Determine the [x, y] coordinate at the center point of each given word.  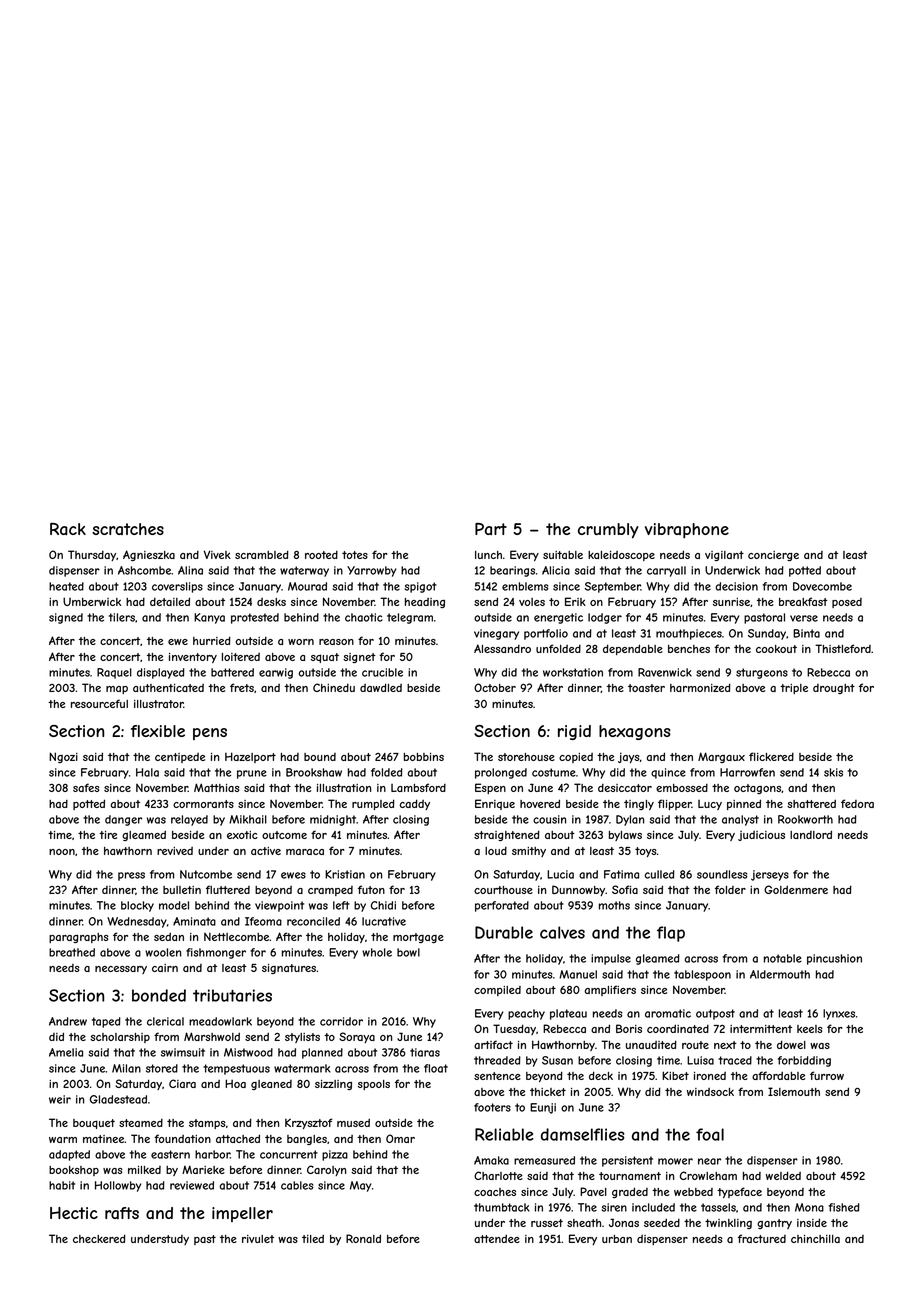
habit [62, 1185]
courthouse [503, 890]
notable [783, 958]
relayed [189, 820]
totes [355, 555]
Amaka [491, 1160]
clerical [165, 1021]
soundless [722, 874]
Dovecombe [822, 586]
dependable [633, 649]
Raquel [114, 673]
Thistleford [843, 648]
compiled [497, 991]
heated [66, 586]
